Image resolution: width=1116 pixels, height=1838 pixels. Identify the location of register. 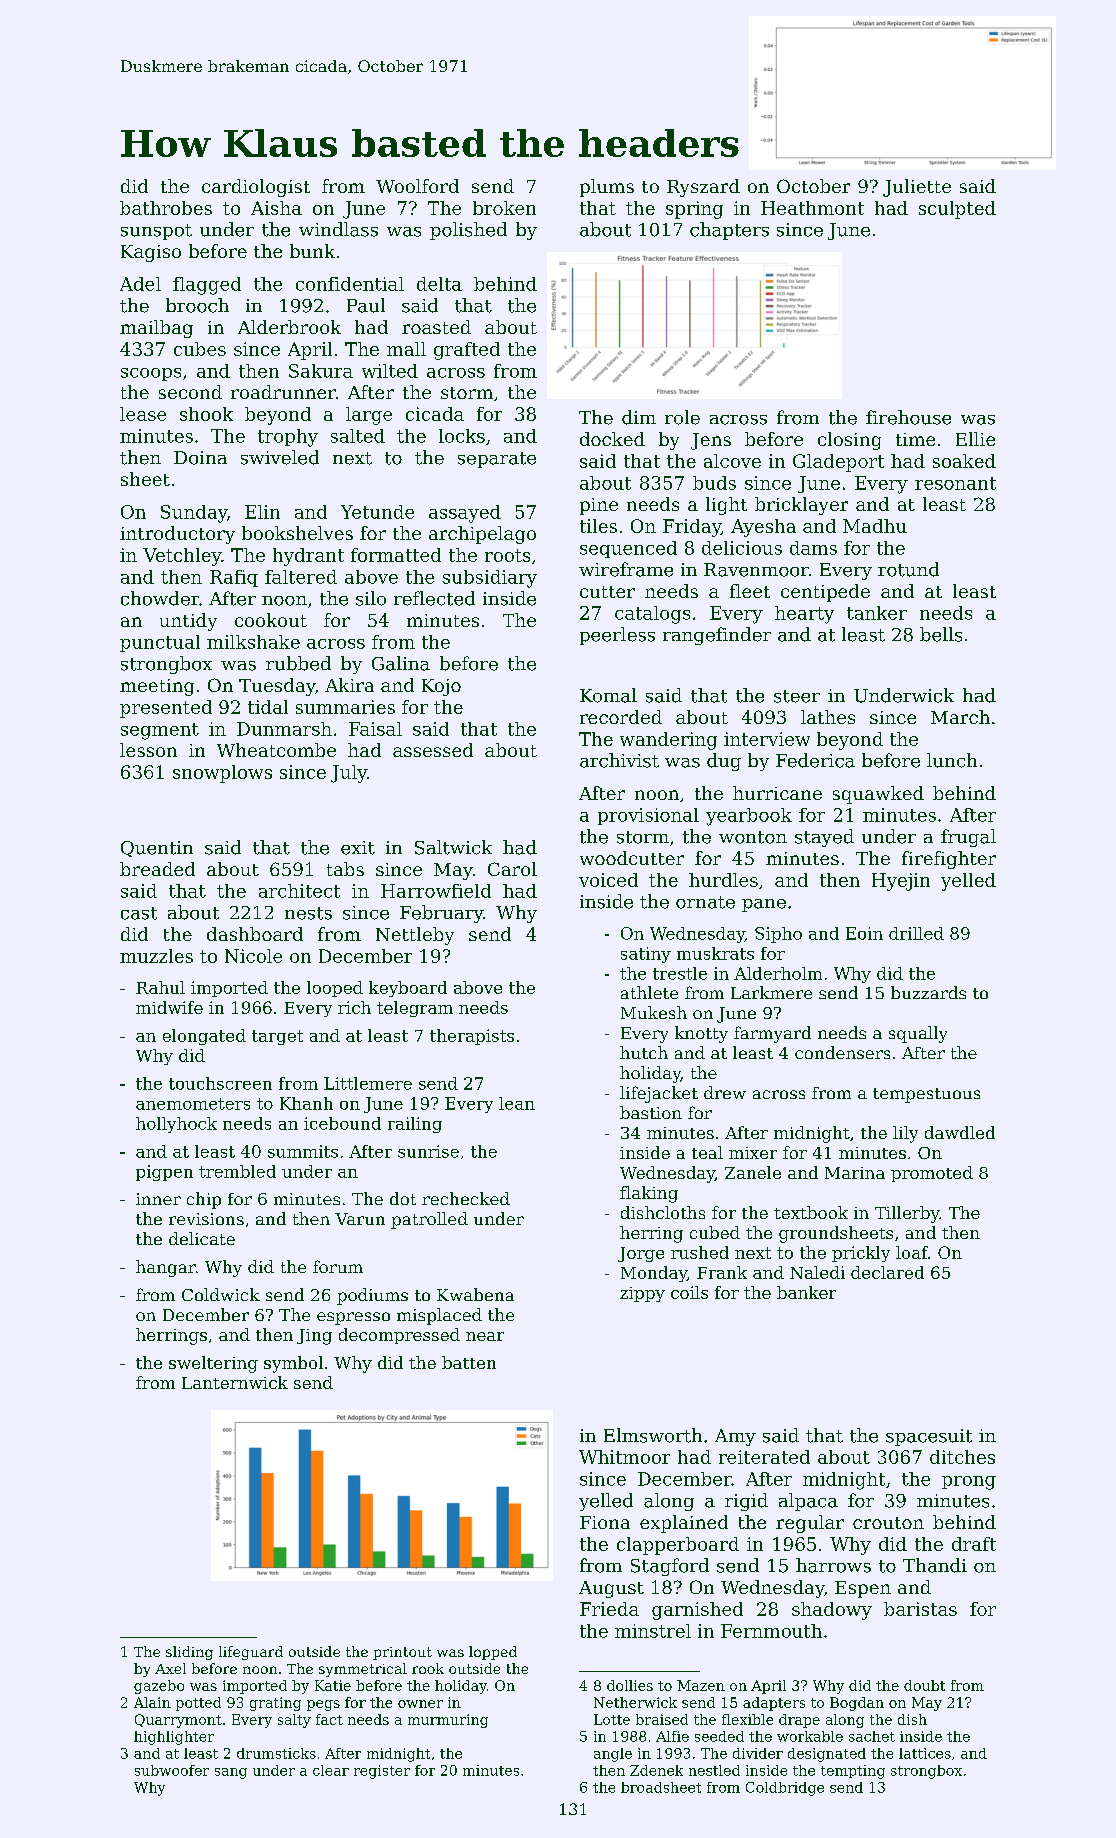
(382, 1772).
